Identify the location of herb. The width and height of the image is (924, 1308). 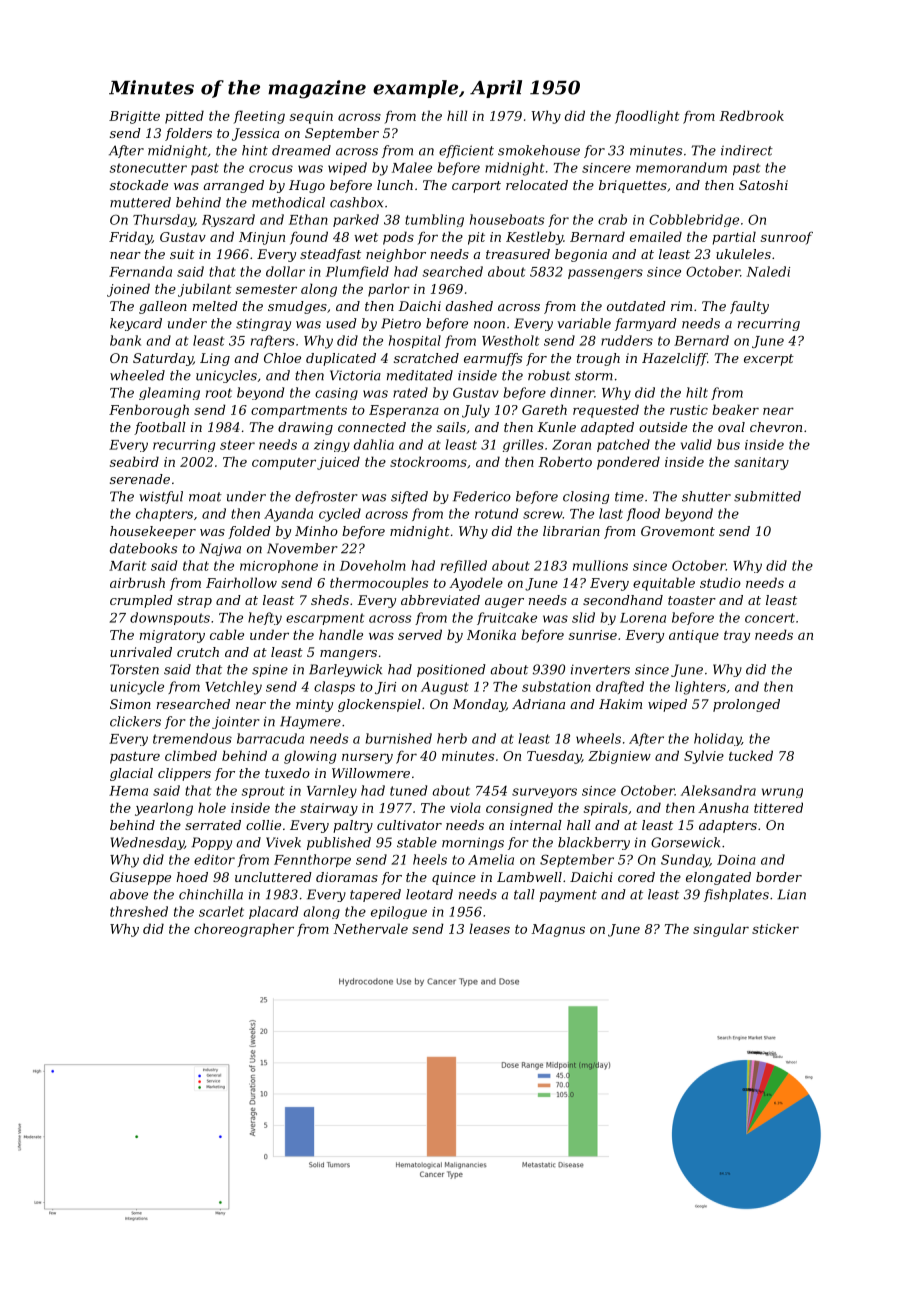
(452, 738).
